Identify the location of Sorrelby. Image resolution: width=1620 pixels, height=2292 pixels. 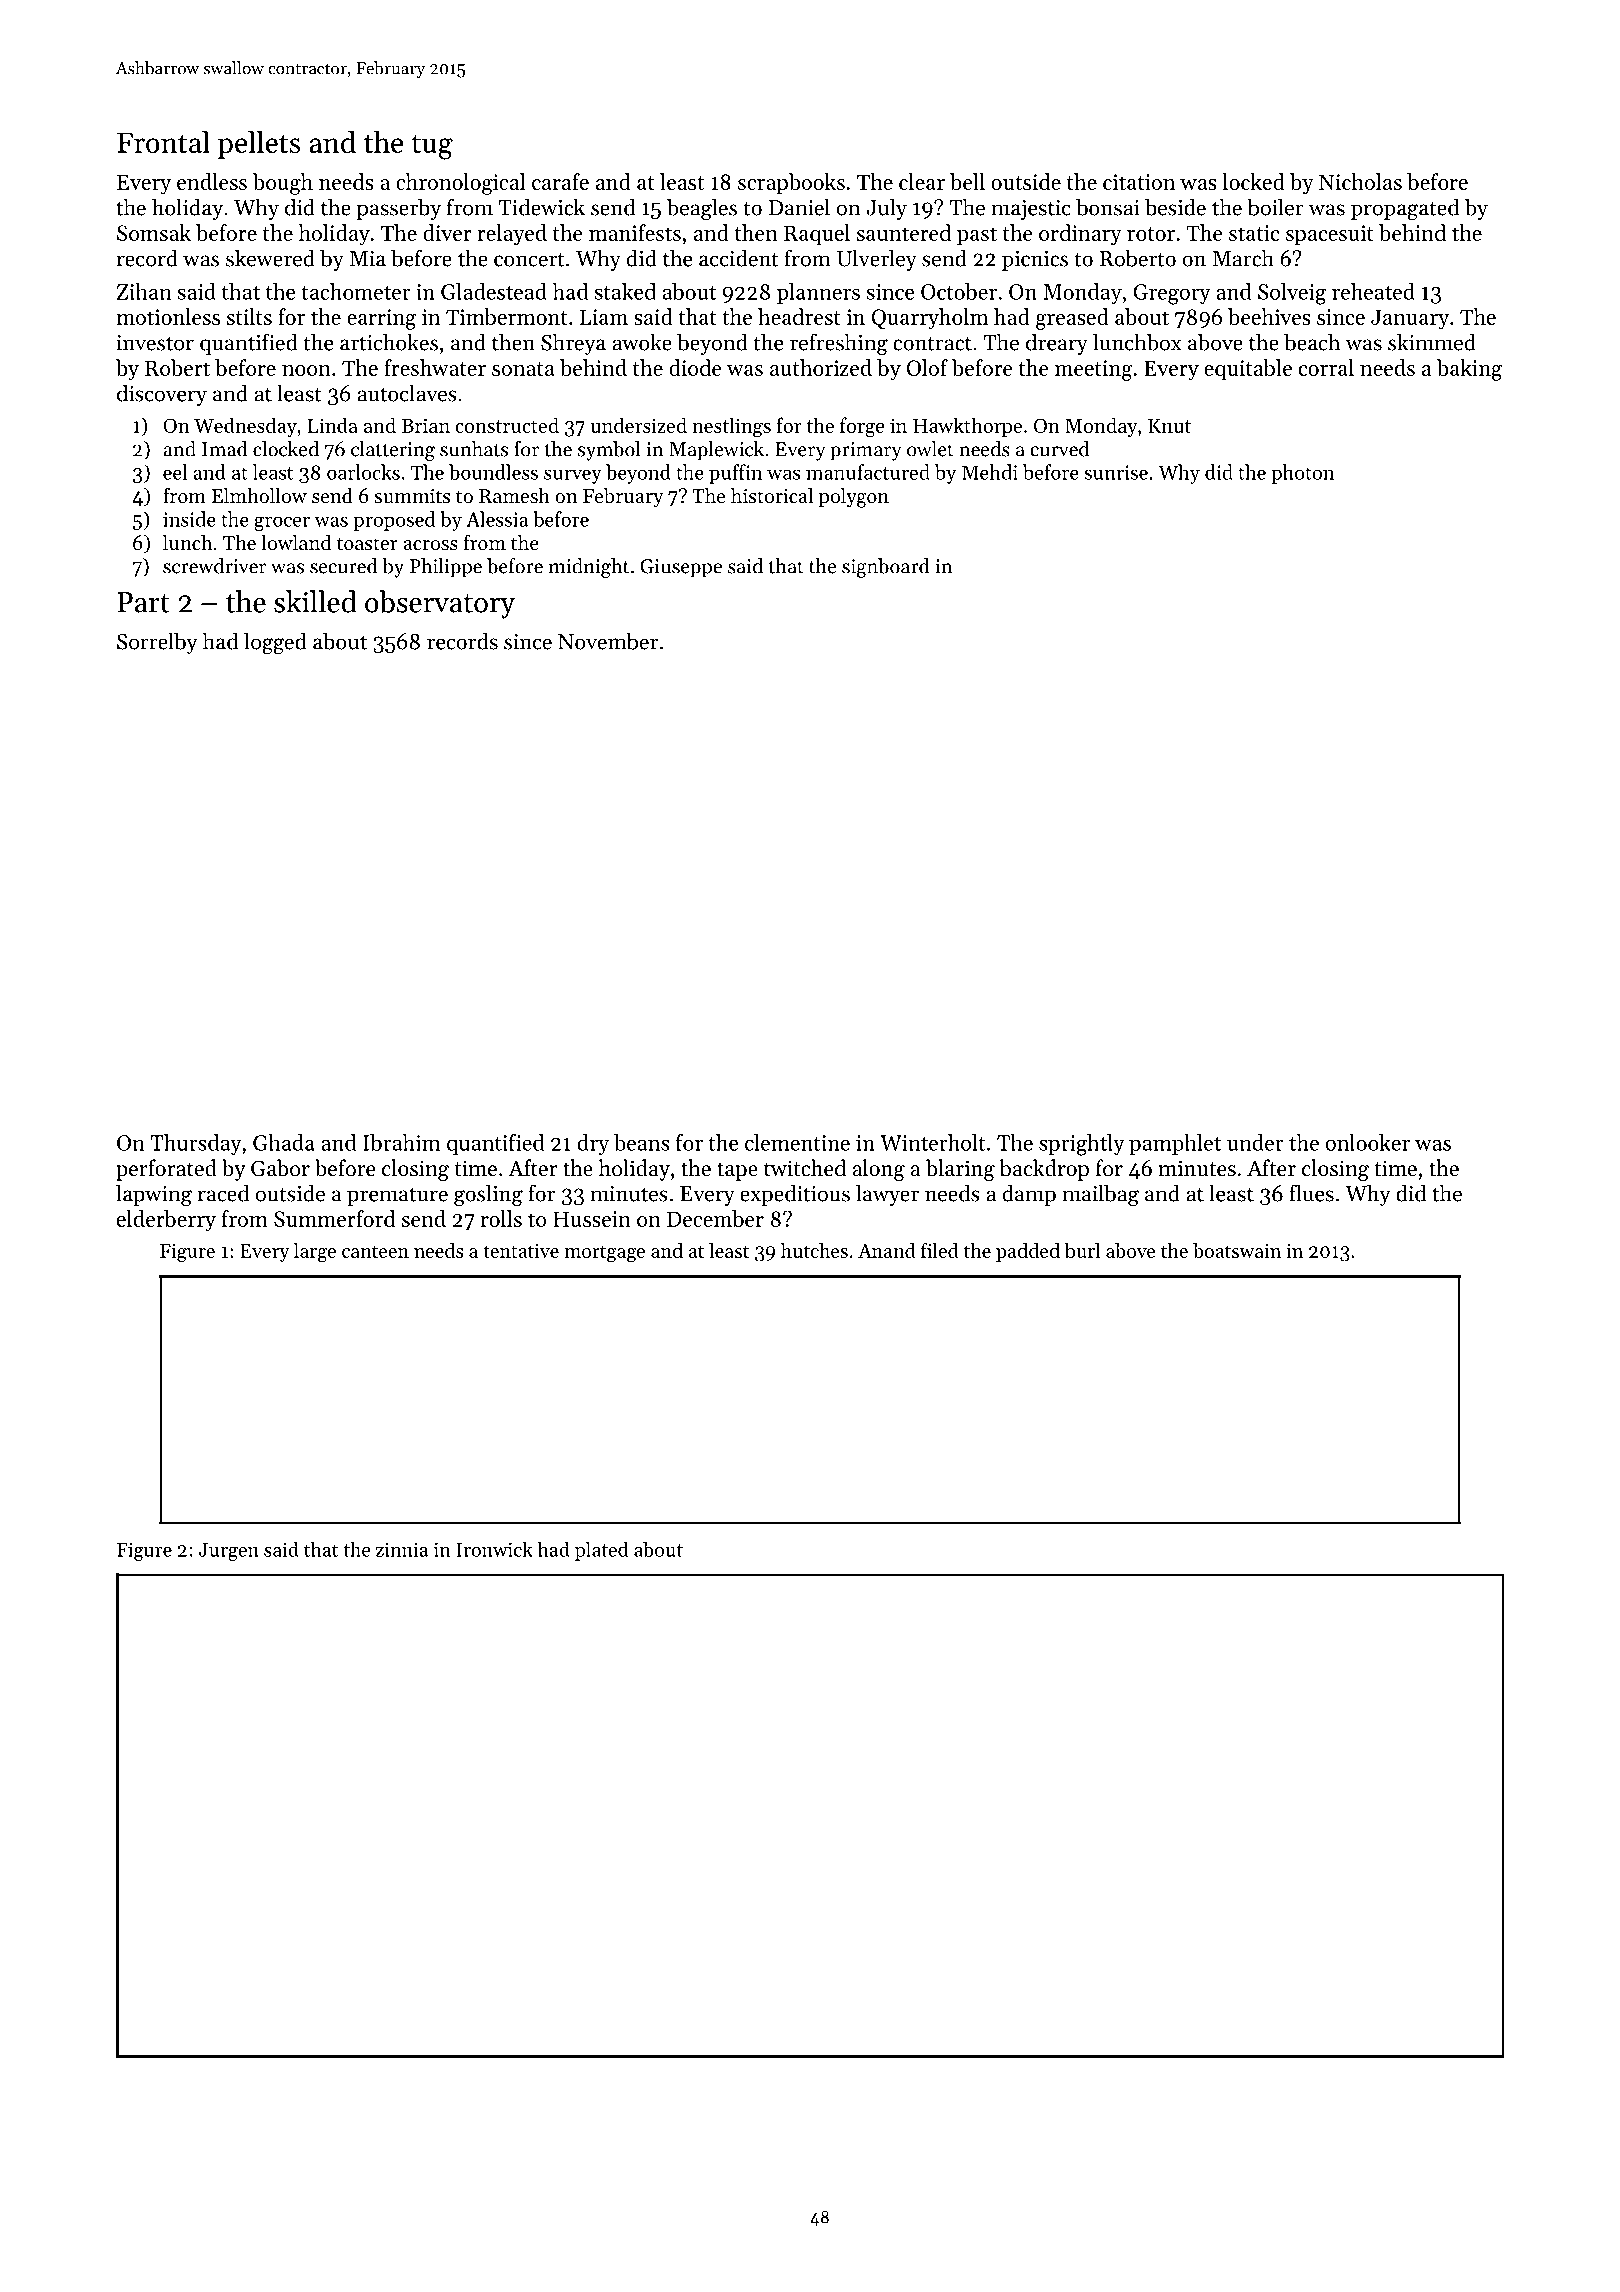
(157, 643).
